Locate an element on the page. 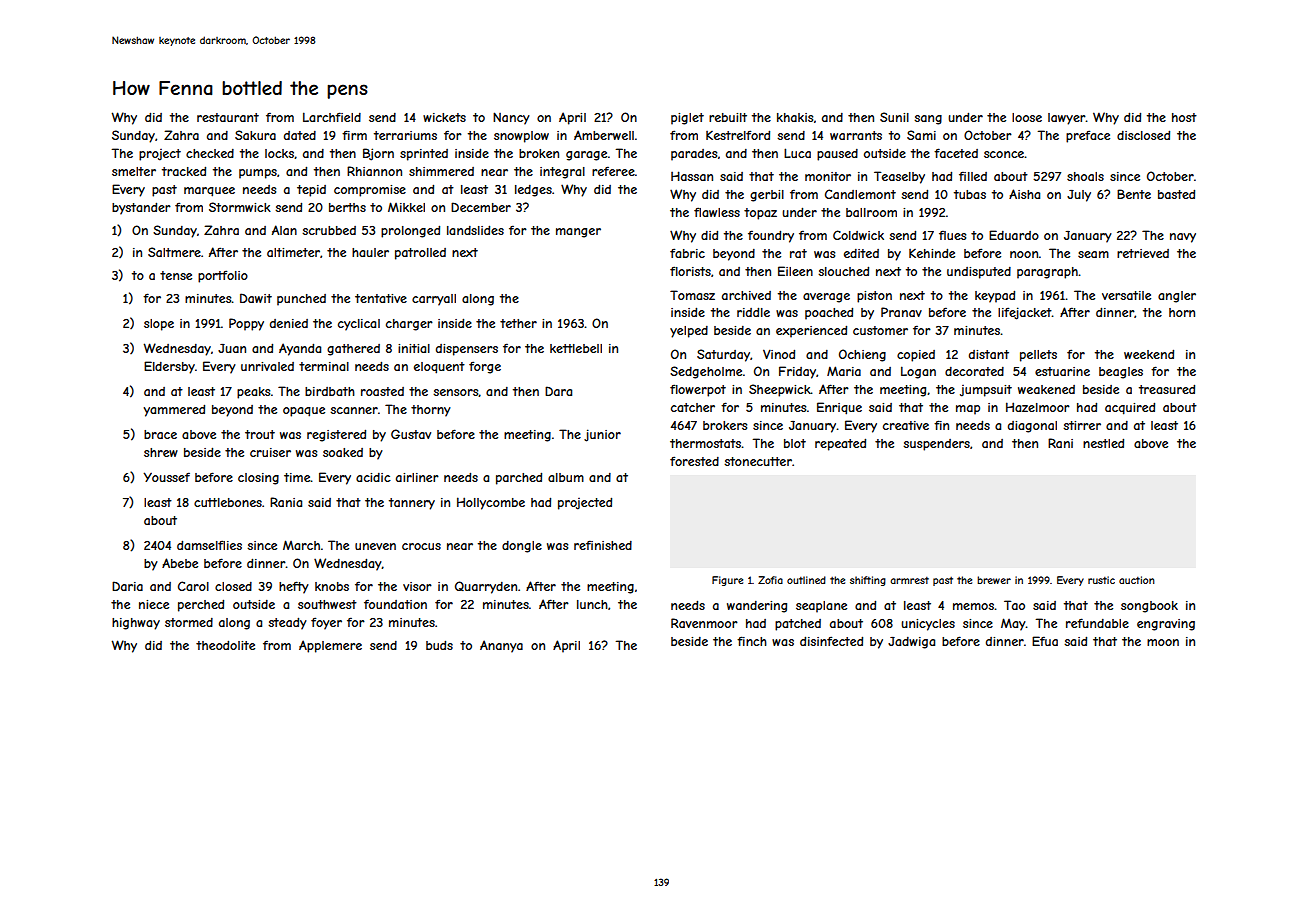 This image has width=1308, height=924. hauler is located at coordinates (370, 252).
